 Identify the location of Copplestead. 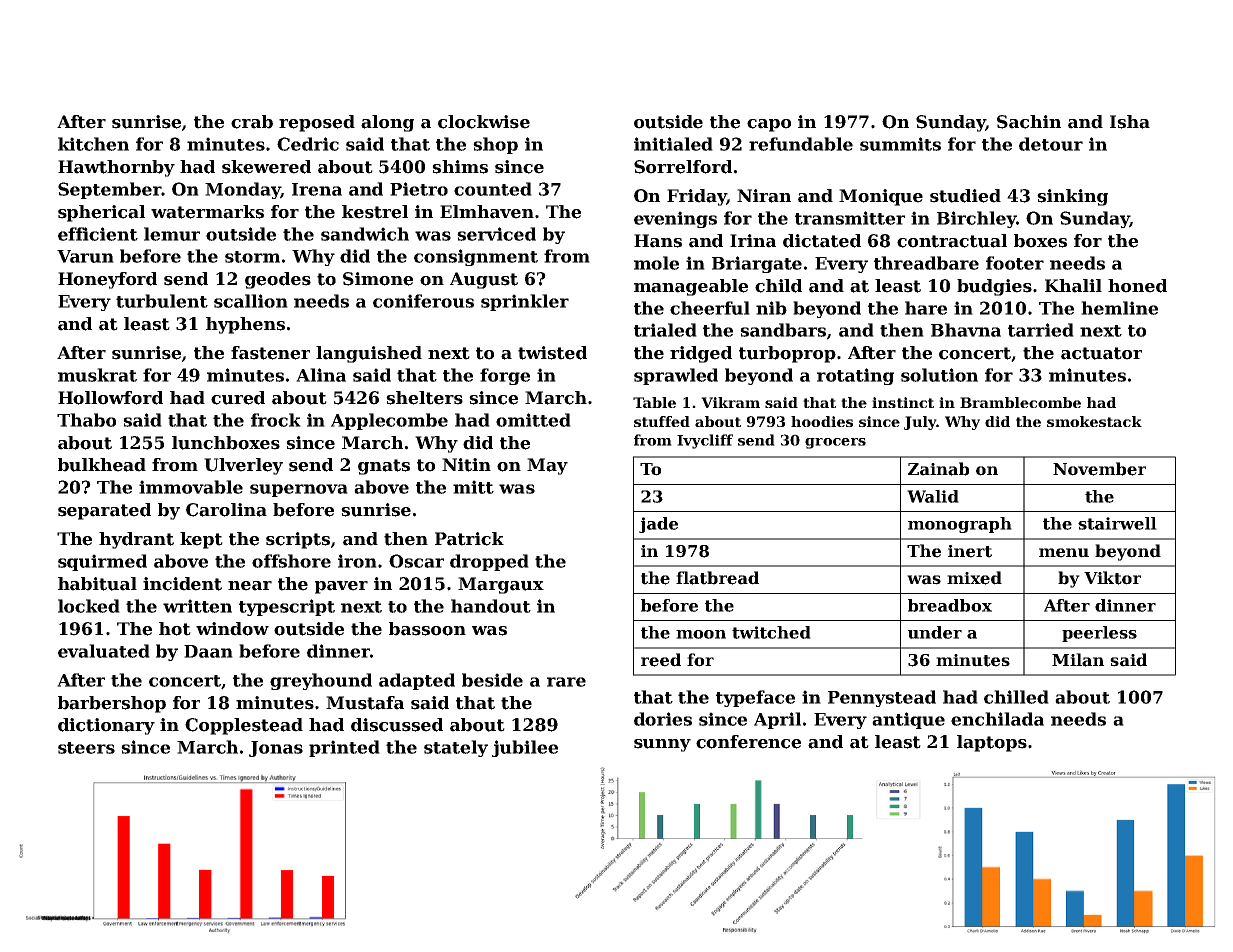
(244, 726).
